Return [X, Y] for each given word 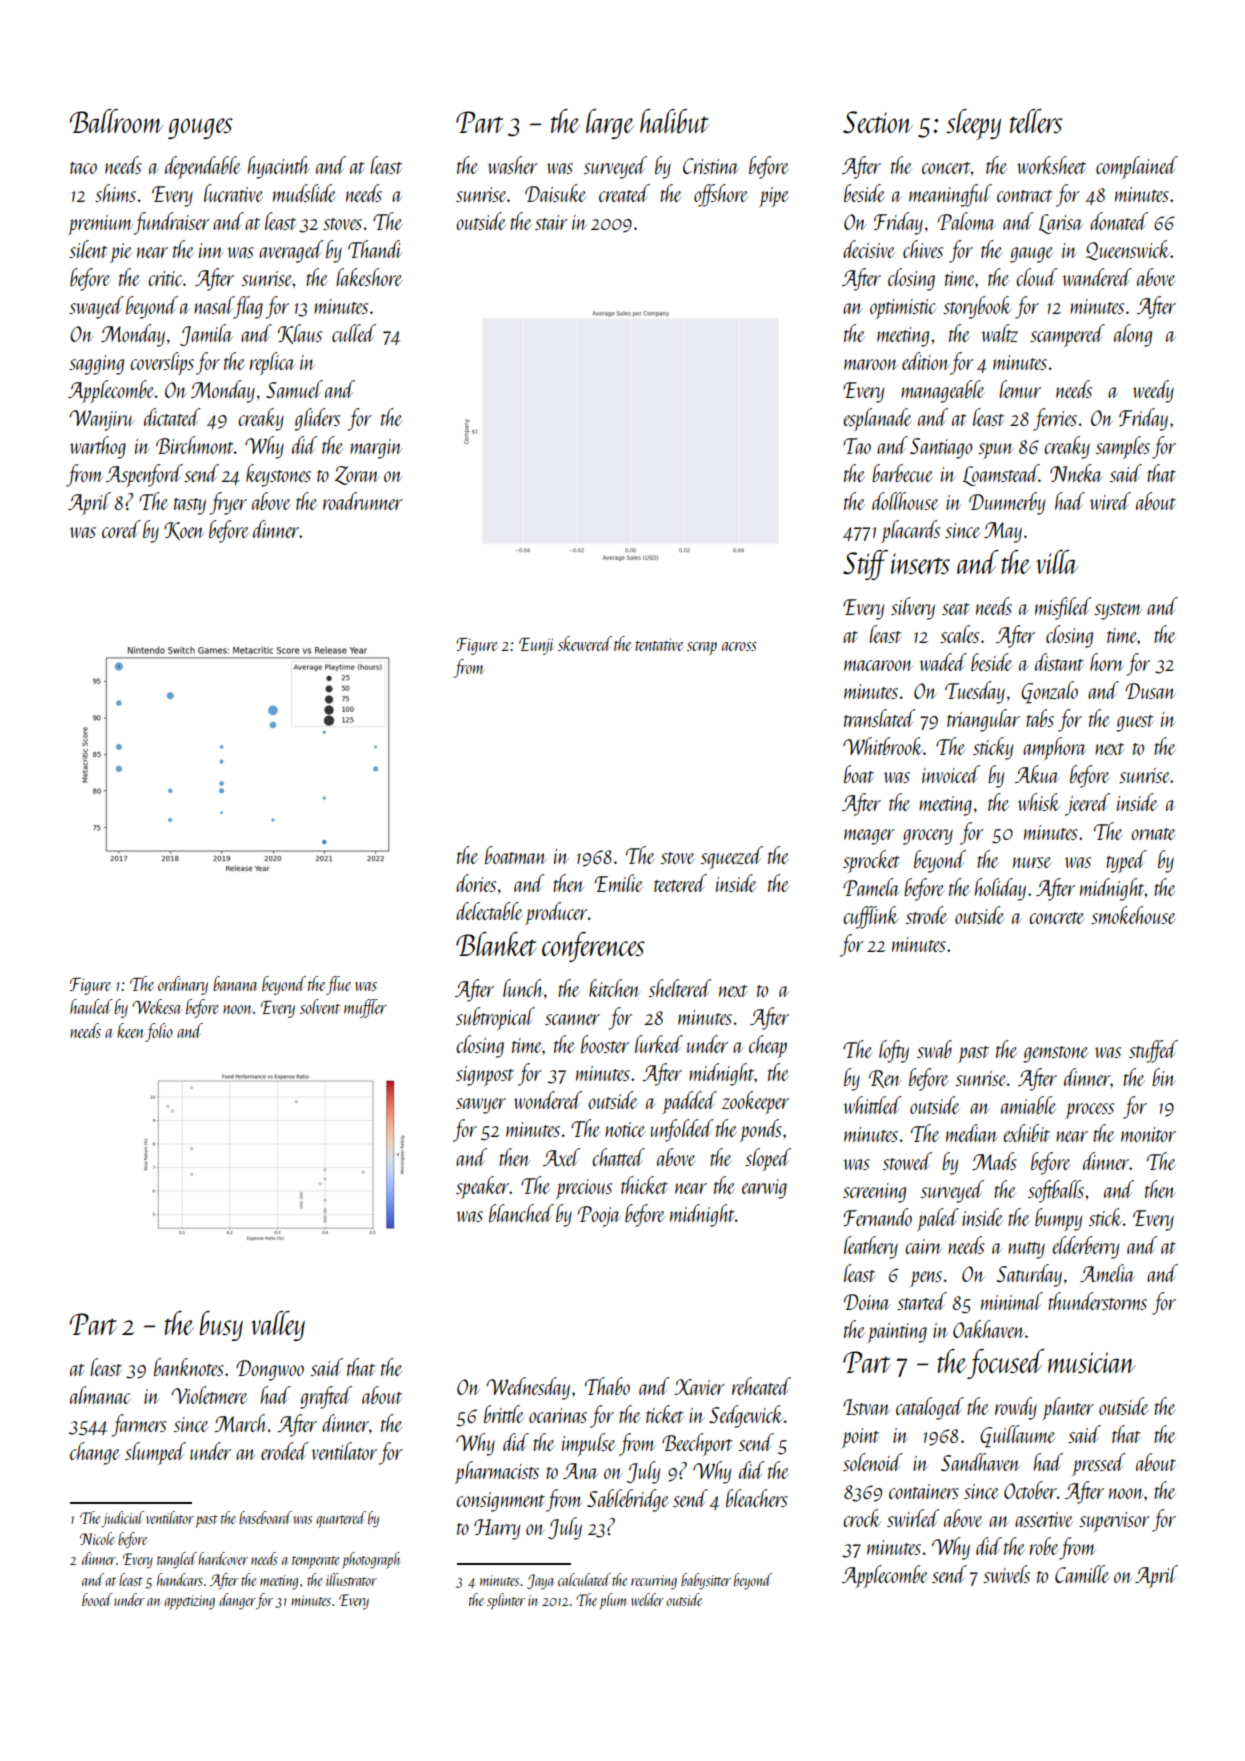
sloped [768, 1159]
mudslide [304, 193]
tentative [659, 644]
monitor [1148, 1134]
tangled [177, 1560]
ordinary [183, 985]
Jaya [540, 1582]
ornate [1153, 834]
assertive [1044, 1519]
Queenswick [1128, 250]
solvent [320, 1006]
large [610, 124]
